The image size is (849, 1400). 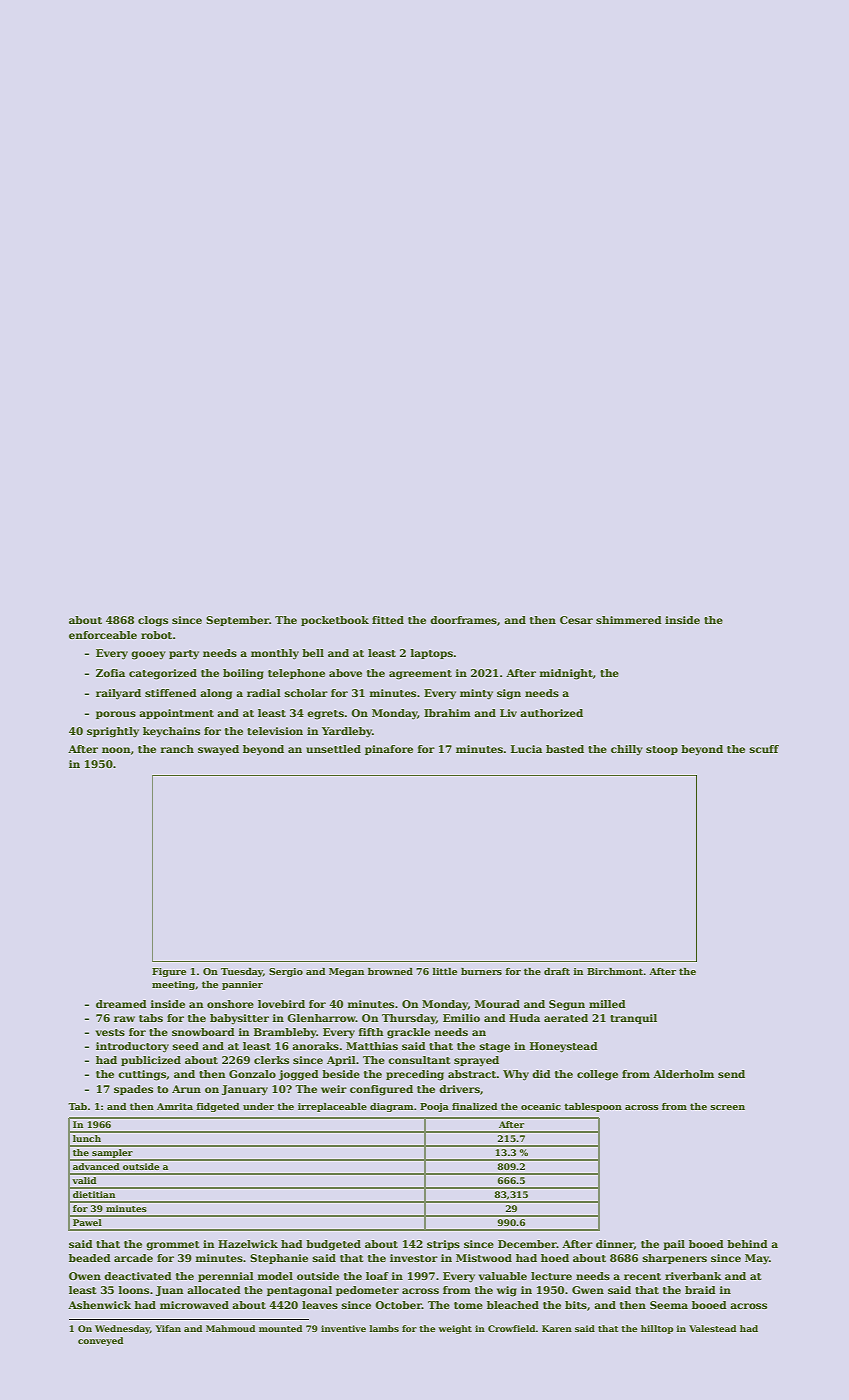 I want to click on investor, so click(x=414, y=1258).
